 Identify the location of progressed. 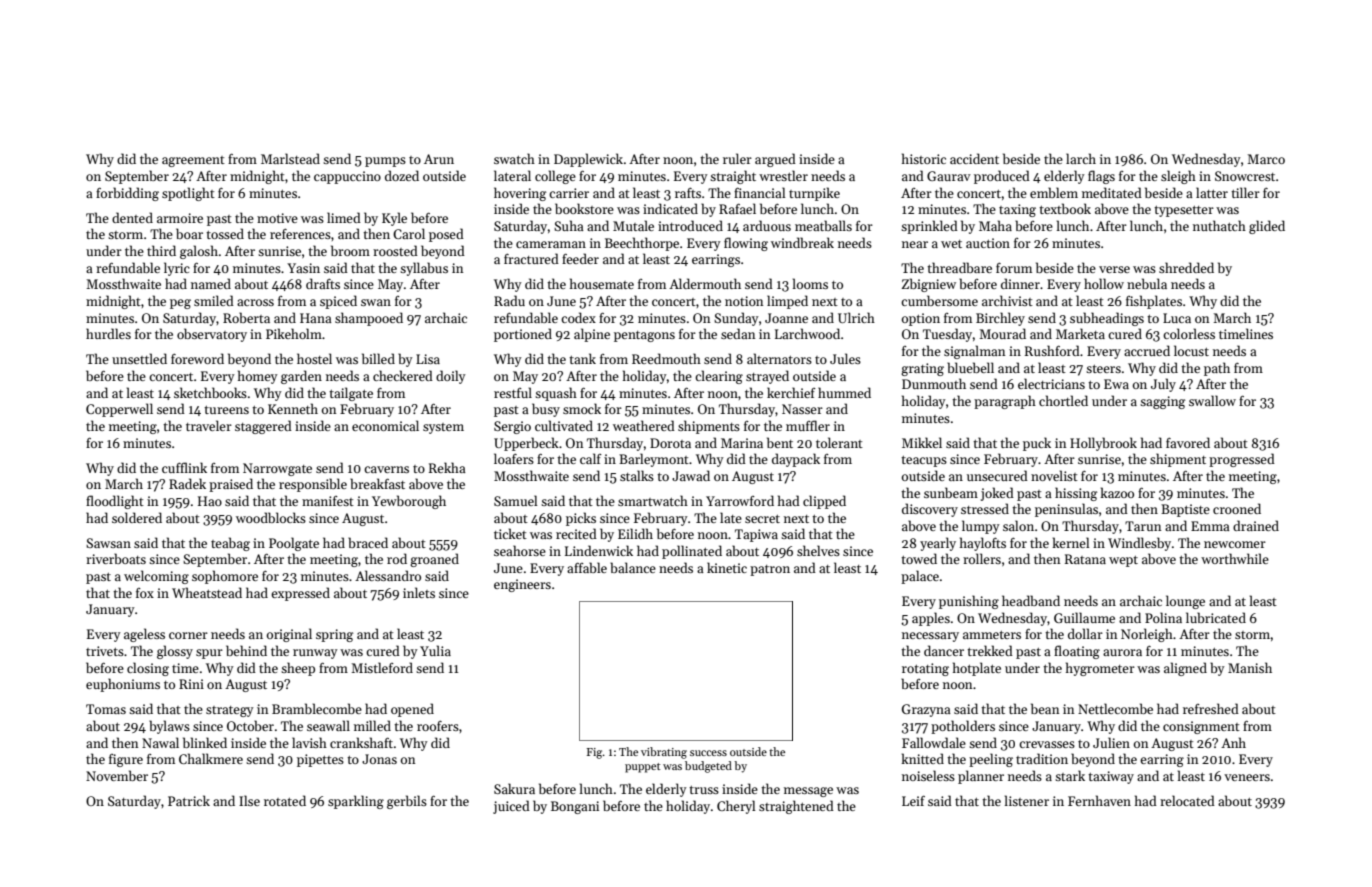
(1242, 460).
